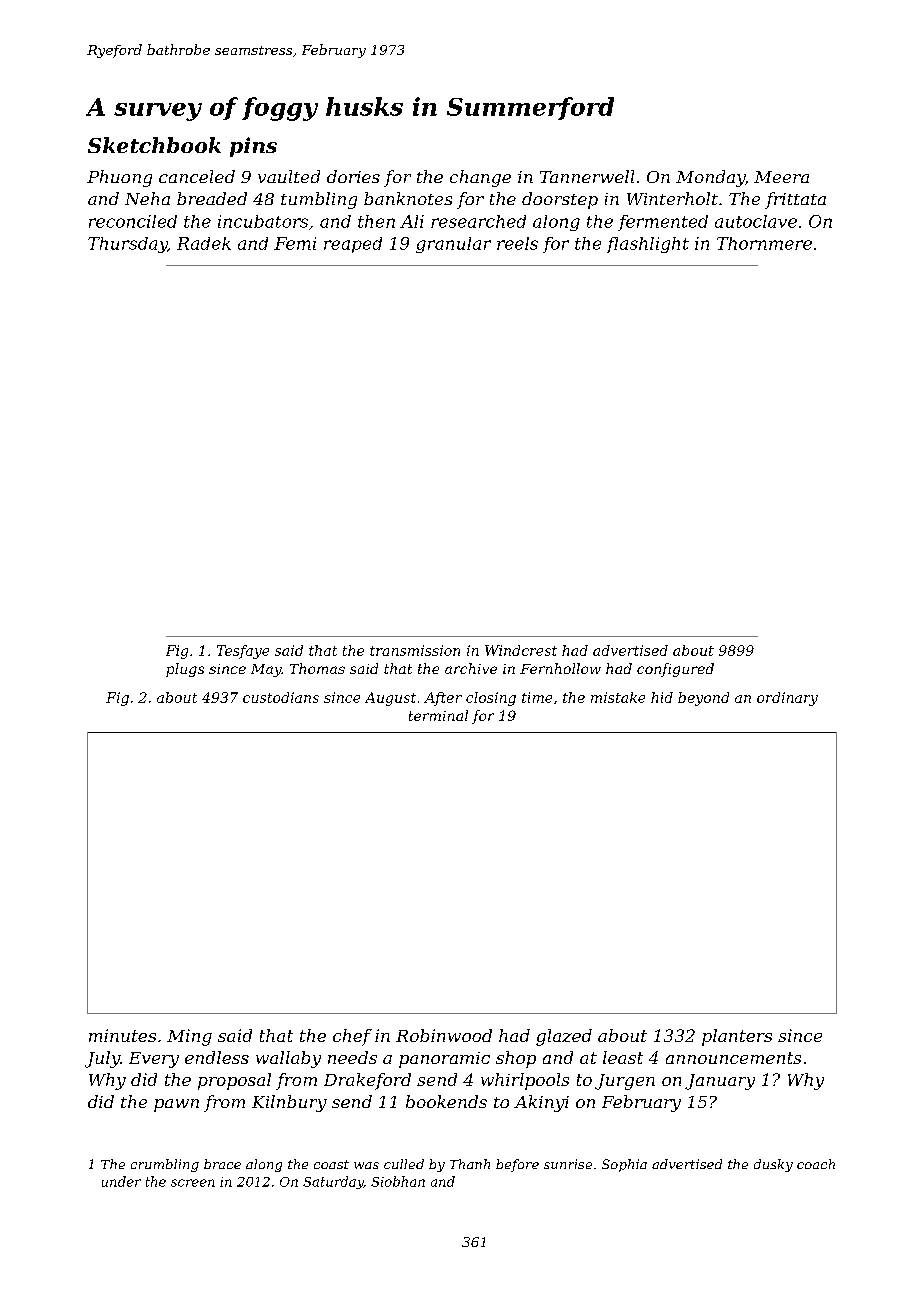  Describe the element at coordinates (764, 243) in the image. I see `Thornmere` at that location.
